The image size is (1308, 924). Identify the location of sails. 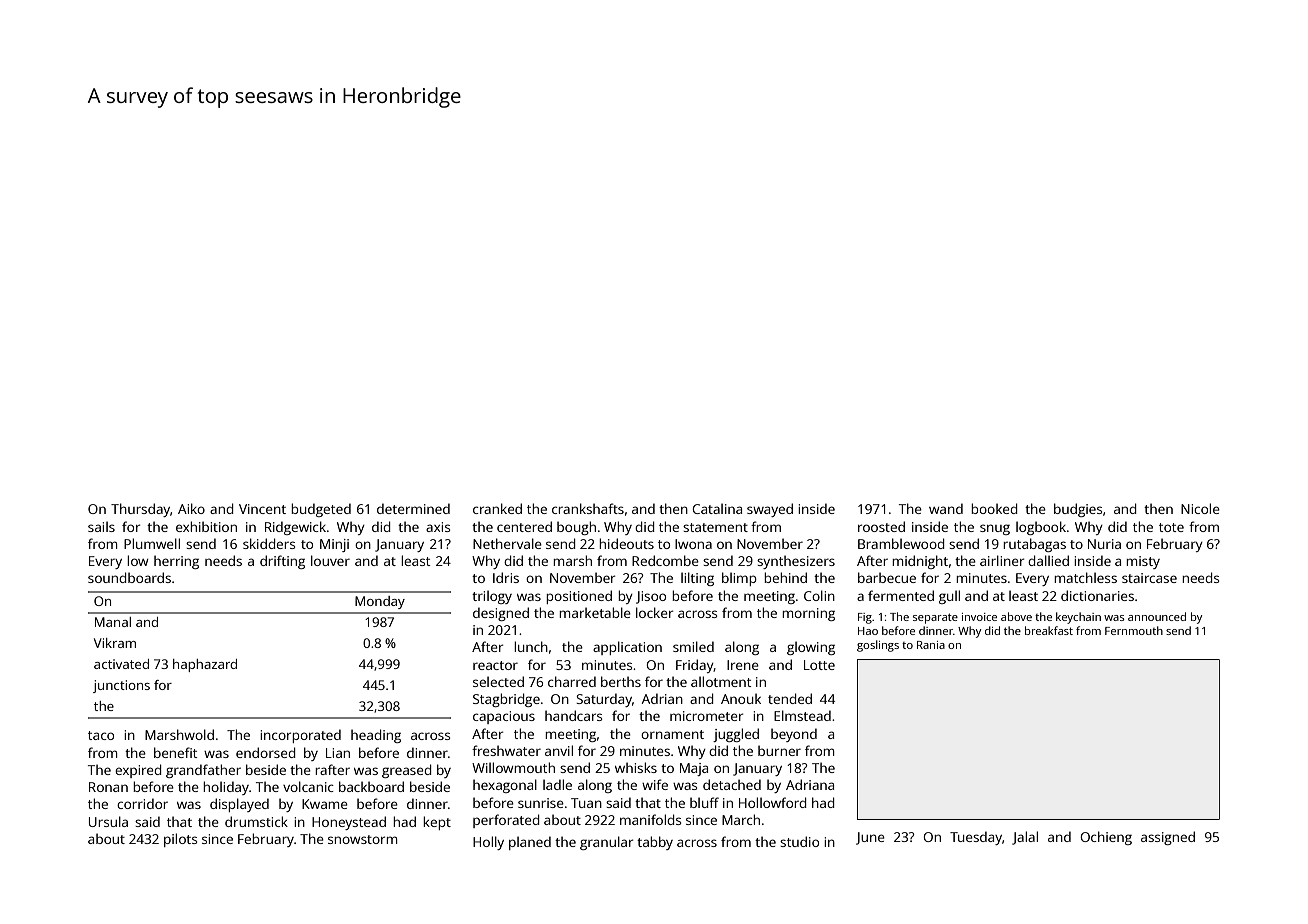
(101, 526).
